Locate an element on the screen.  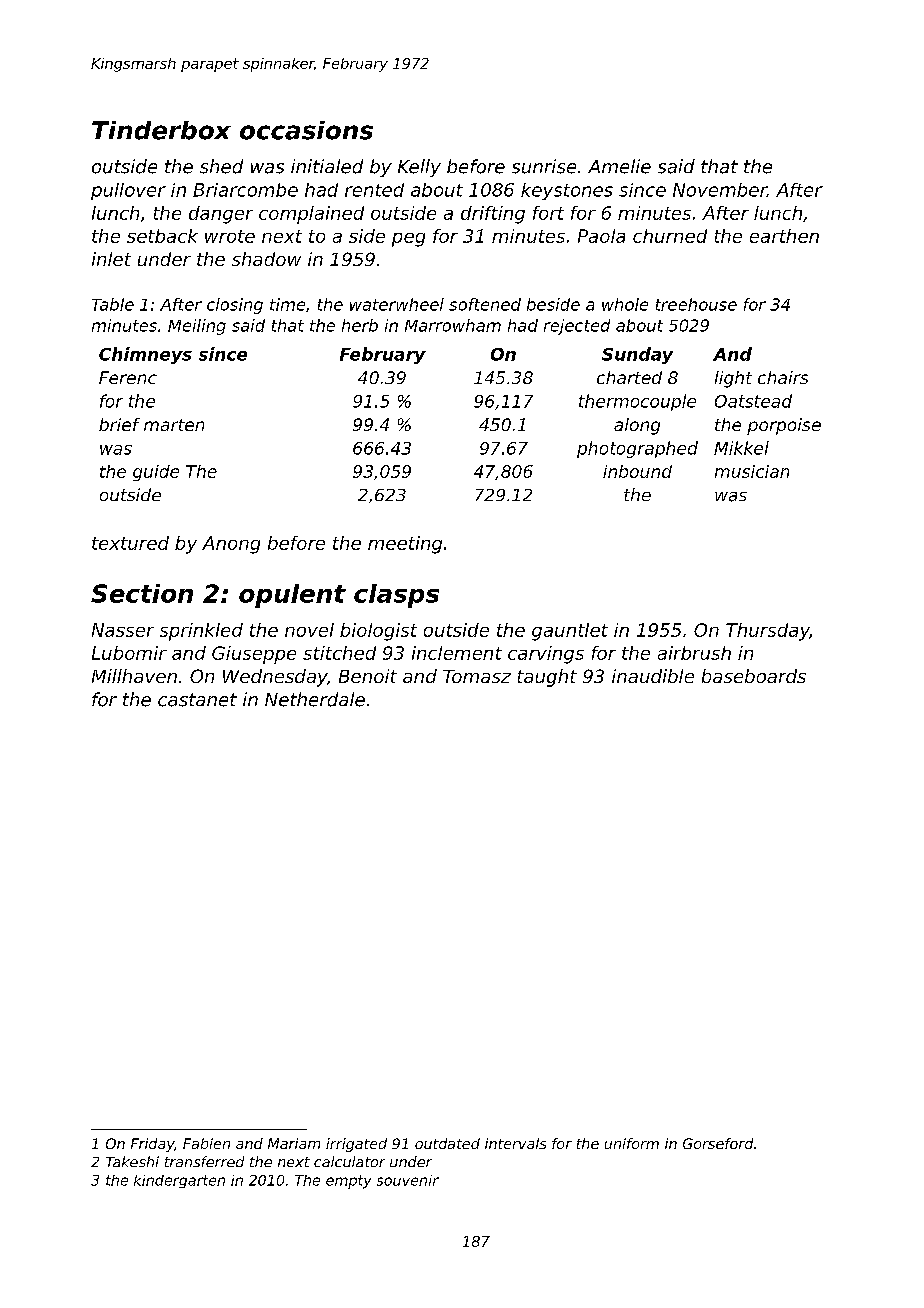
November is located at coordinates (720, 190).
